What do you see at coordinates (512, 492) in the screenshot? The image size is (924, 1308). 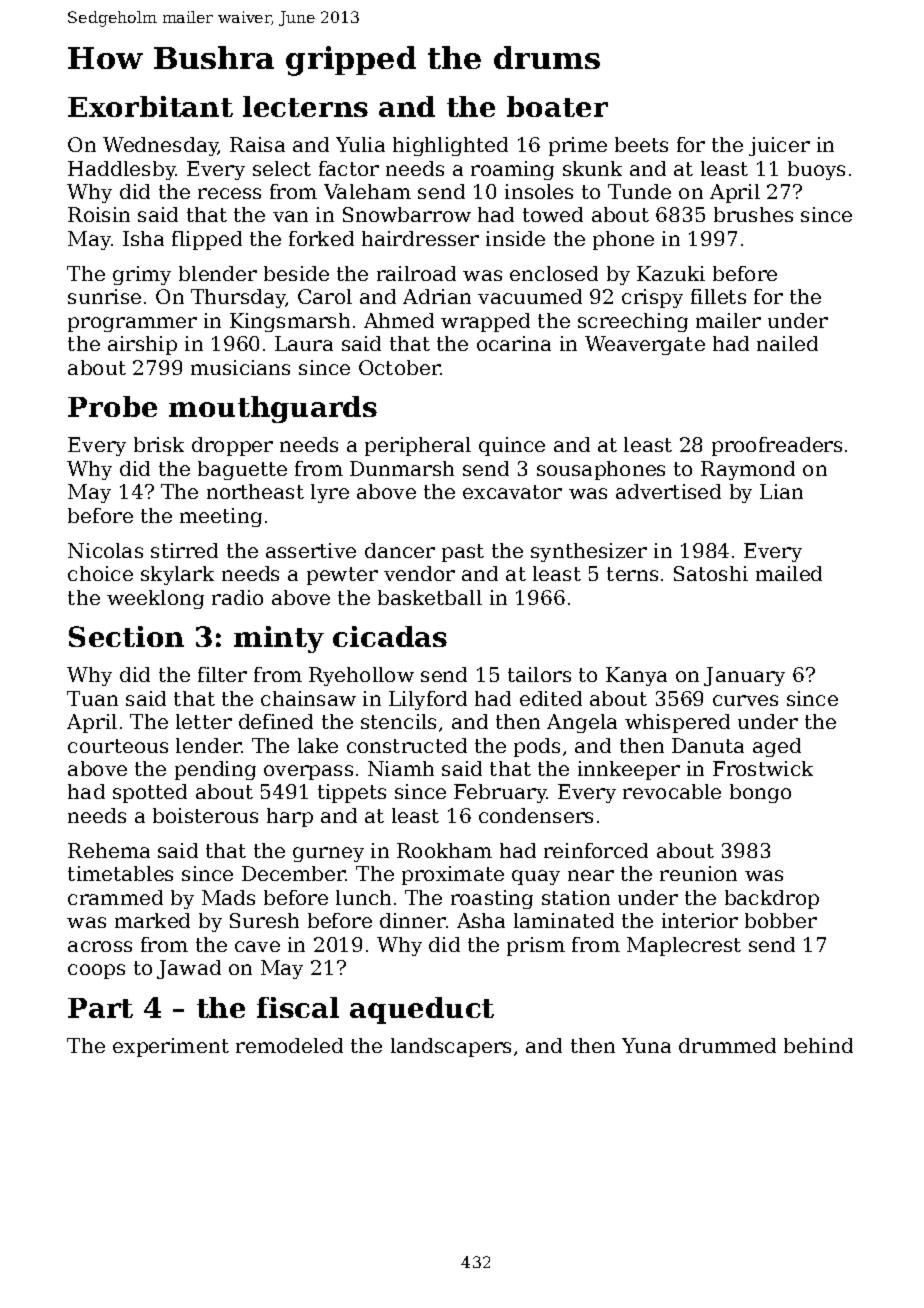 I see `excavator` at bounding box center [512, 492].
